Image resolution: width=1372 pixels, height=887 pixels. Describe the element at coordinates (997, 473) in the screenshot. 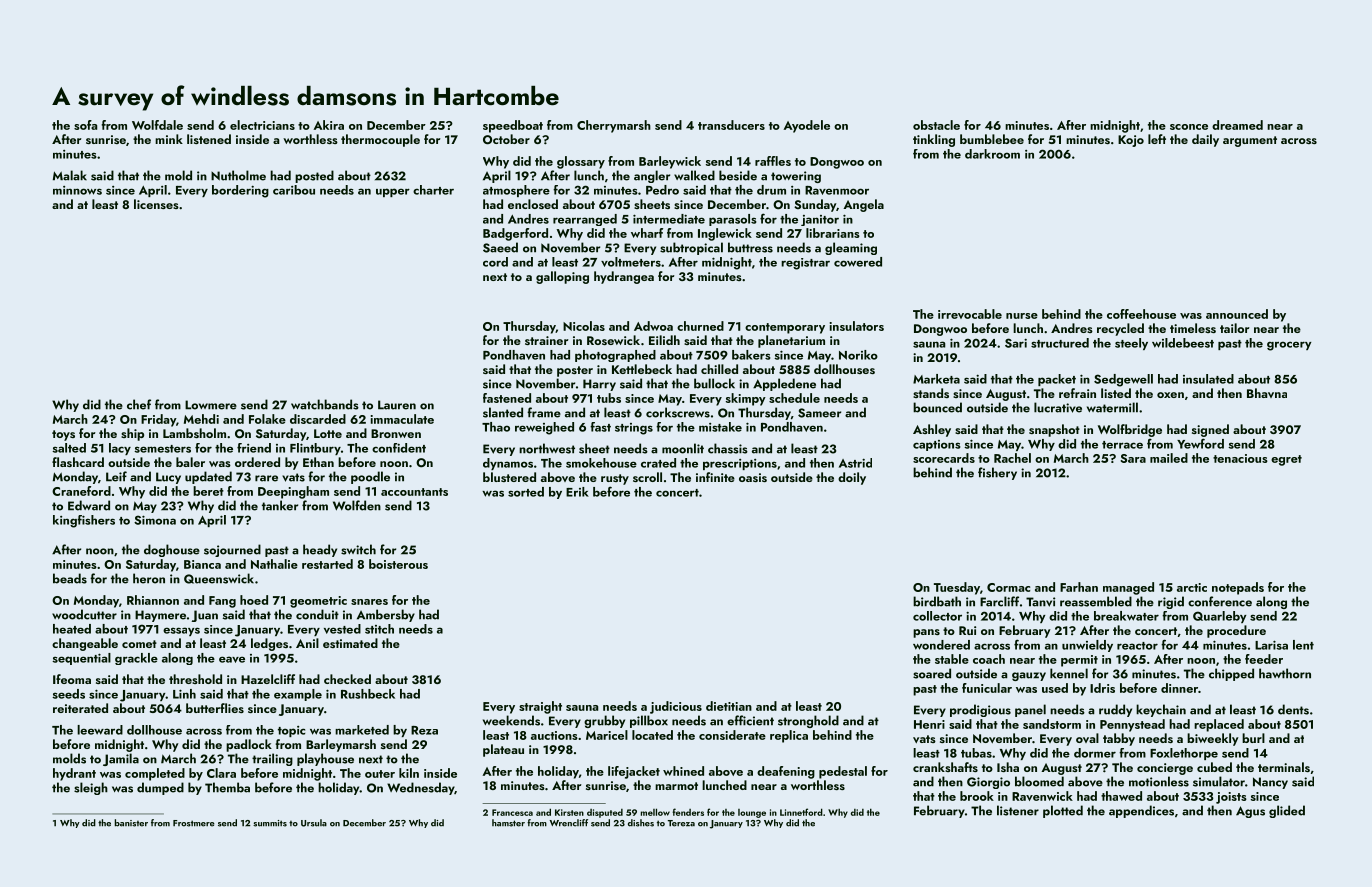

I see `fishery` at that location.
